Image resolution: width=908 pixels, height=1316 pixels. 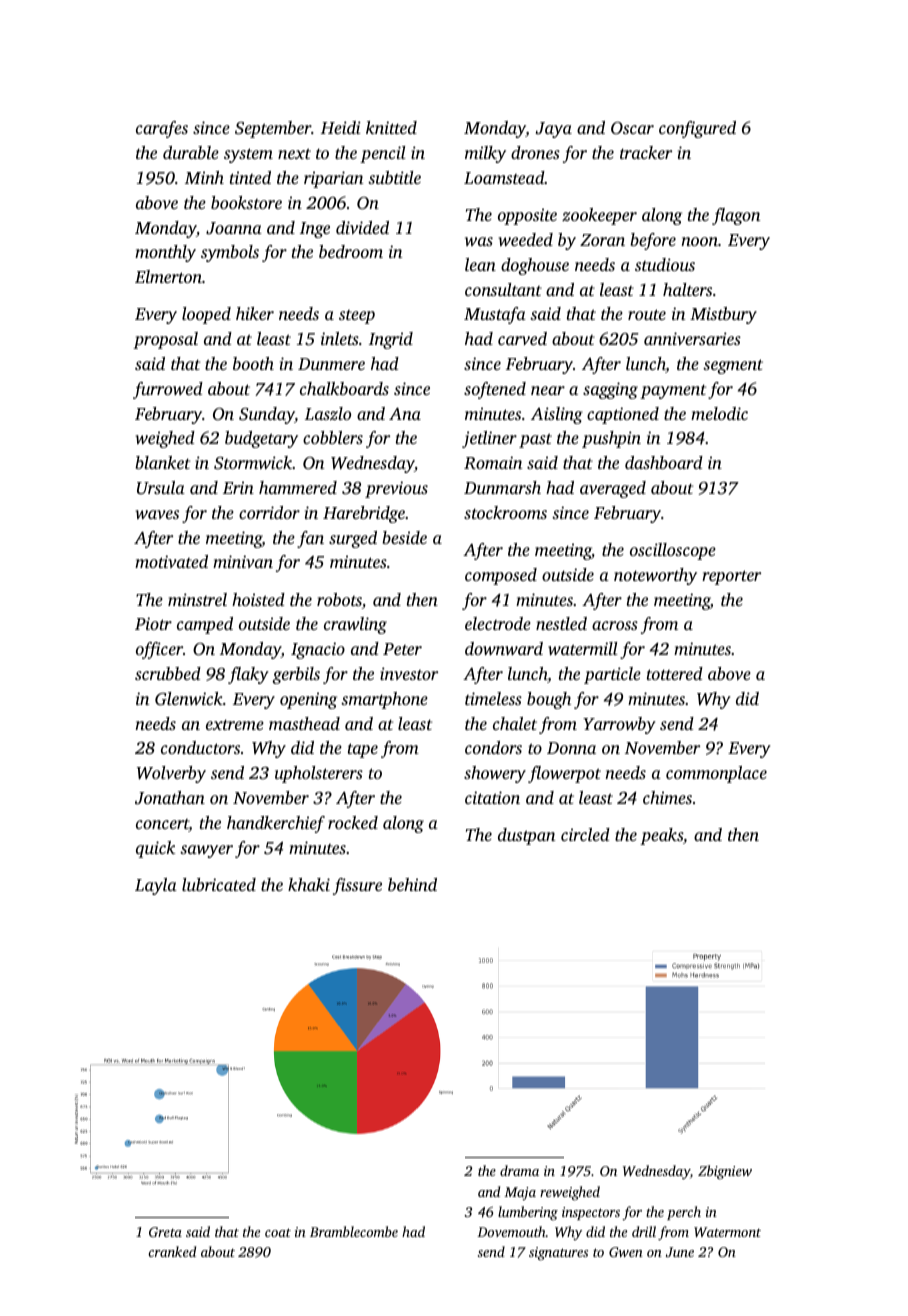 I want to click on camped, so click(x=205, y=625).
